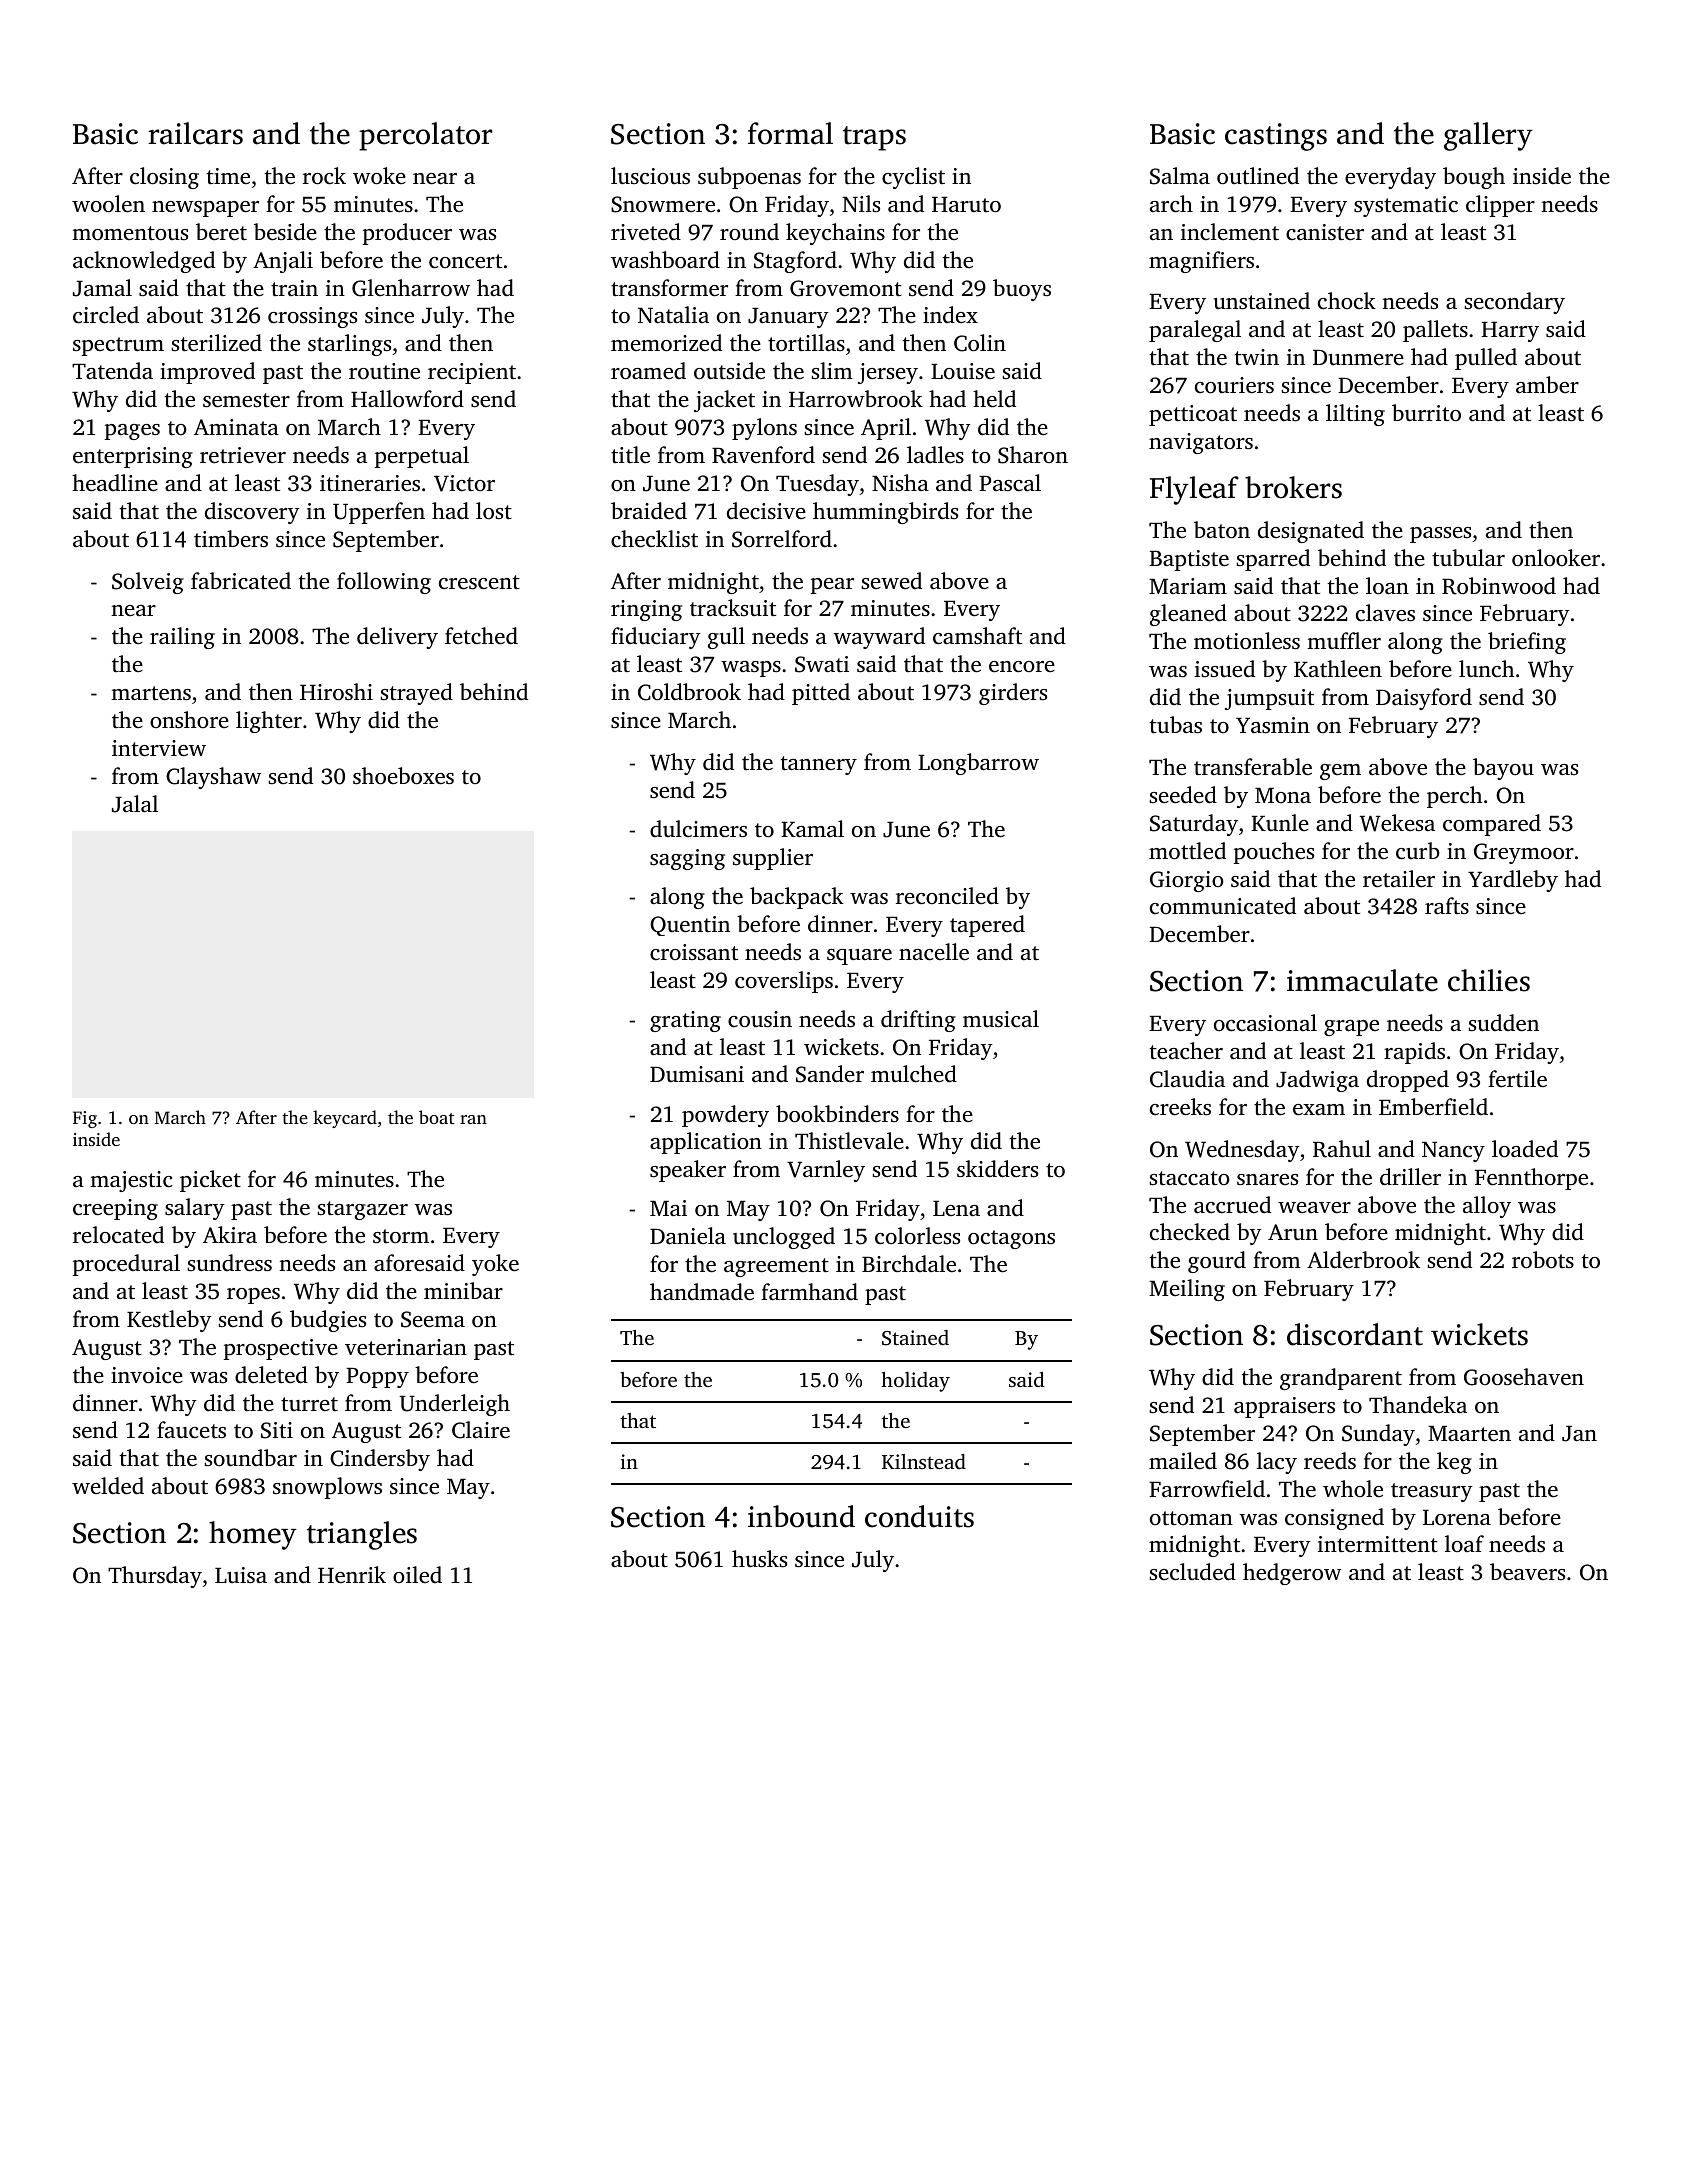 This screenshot has width=1683, height=2178. I want to click on Jamal, so click(102, 288).
